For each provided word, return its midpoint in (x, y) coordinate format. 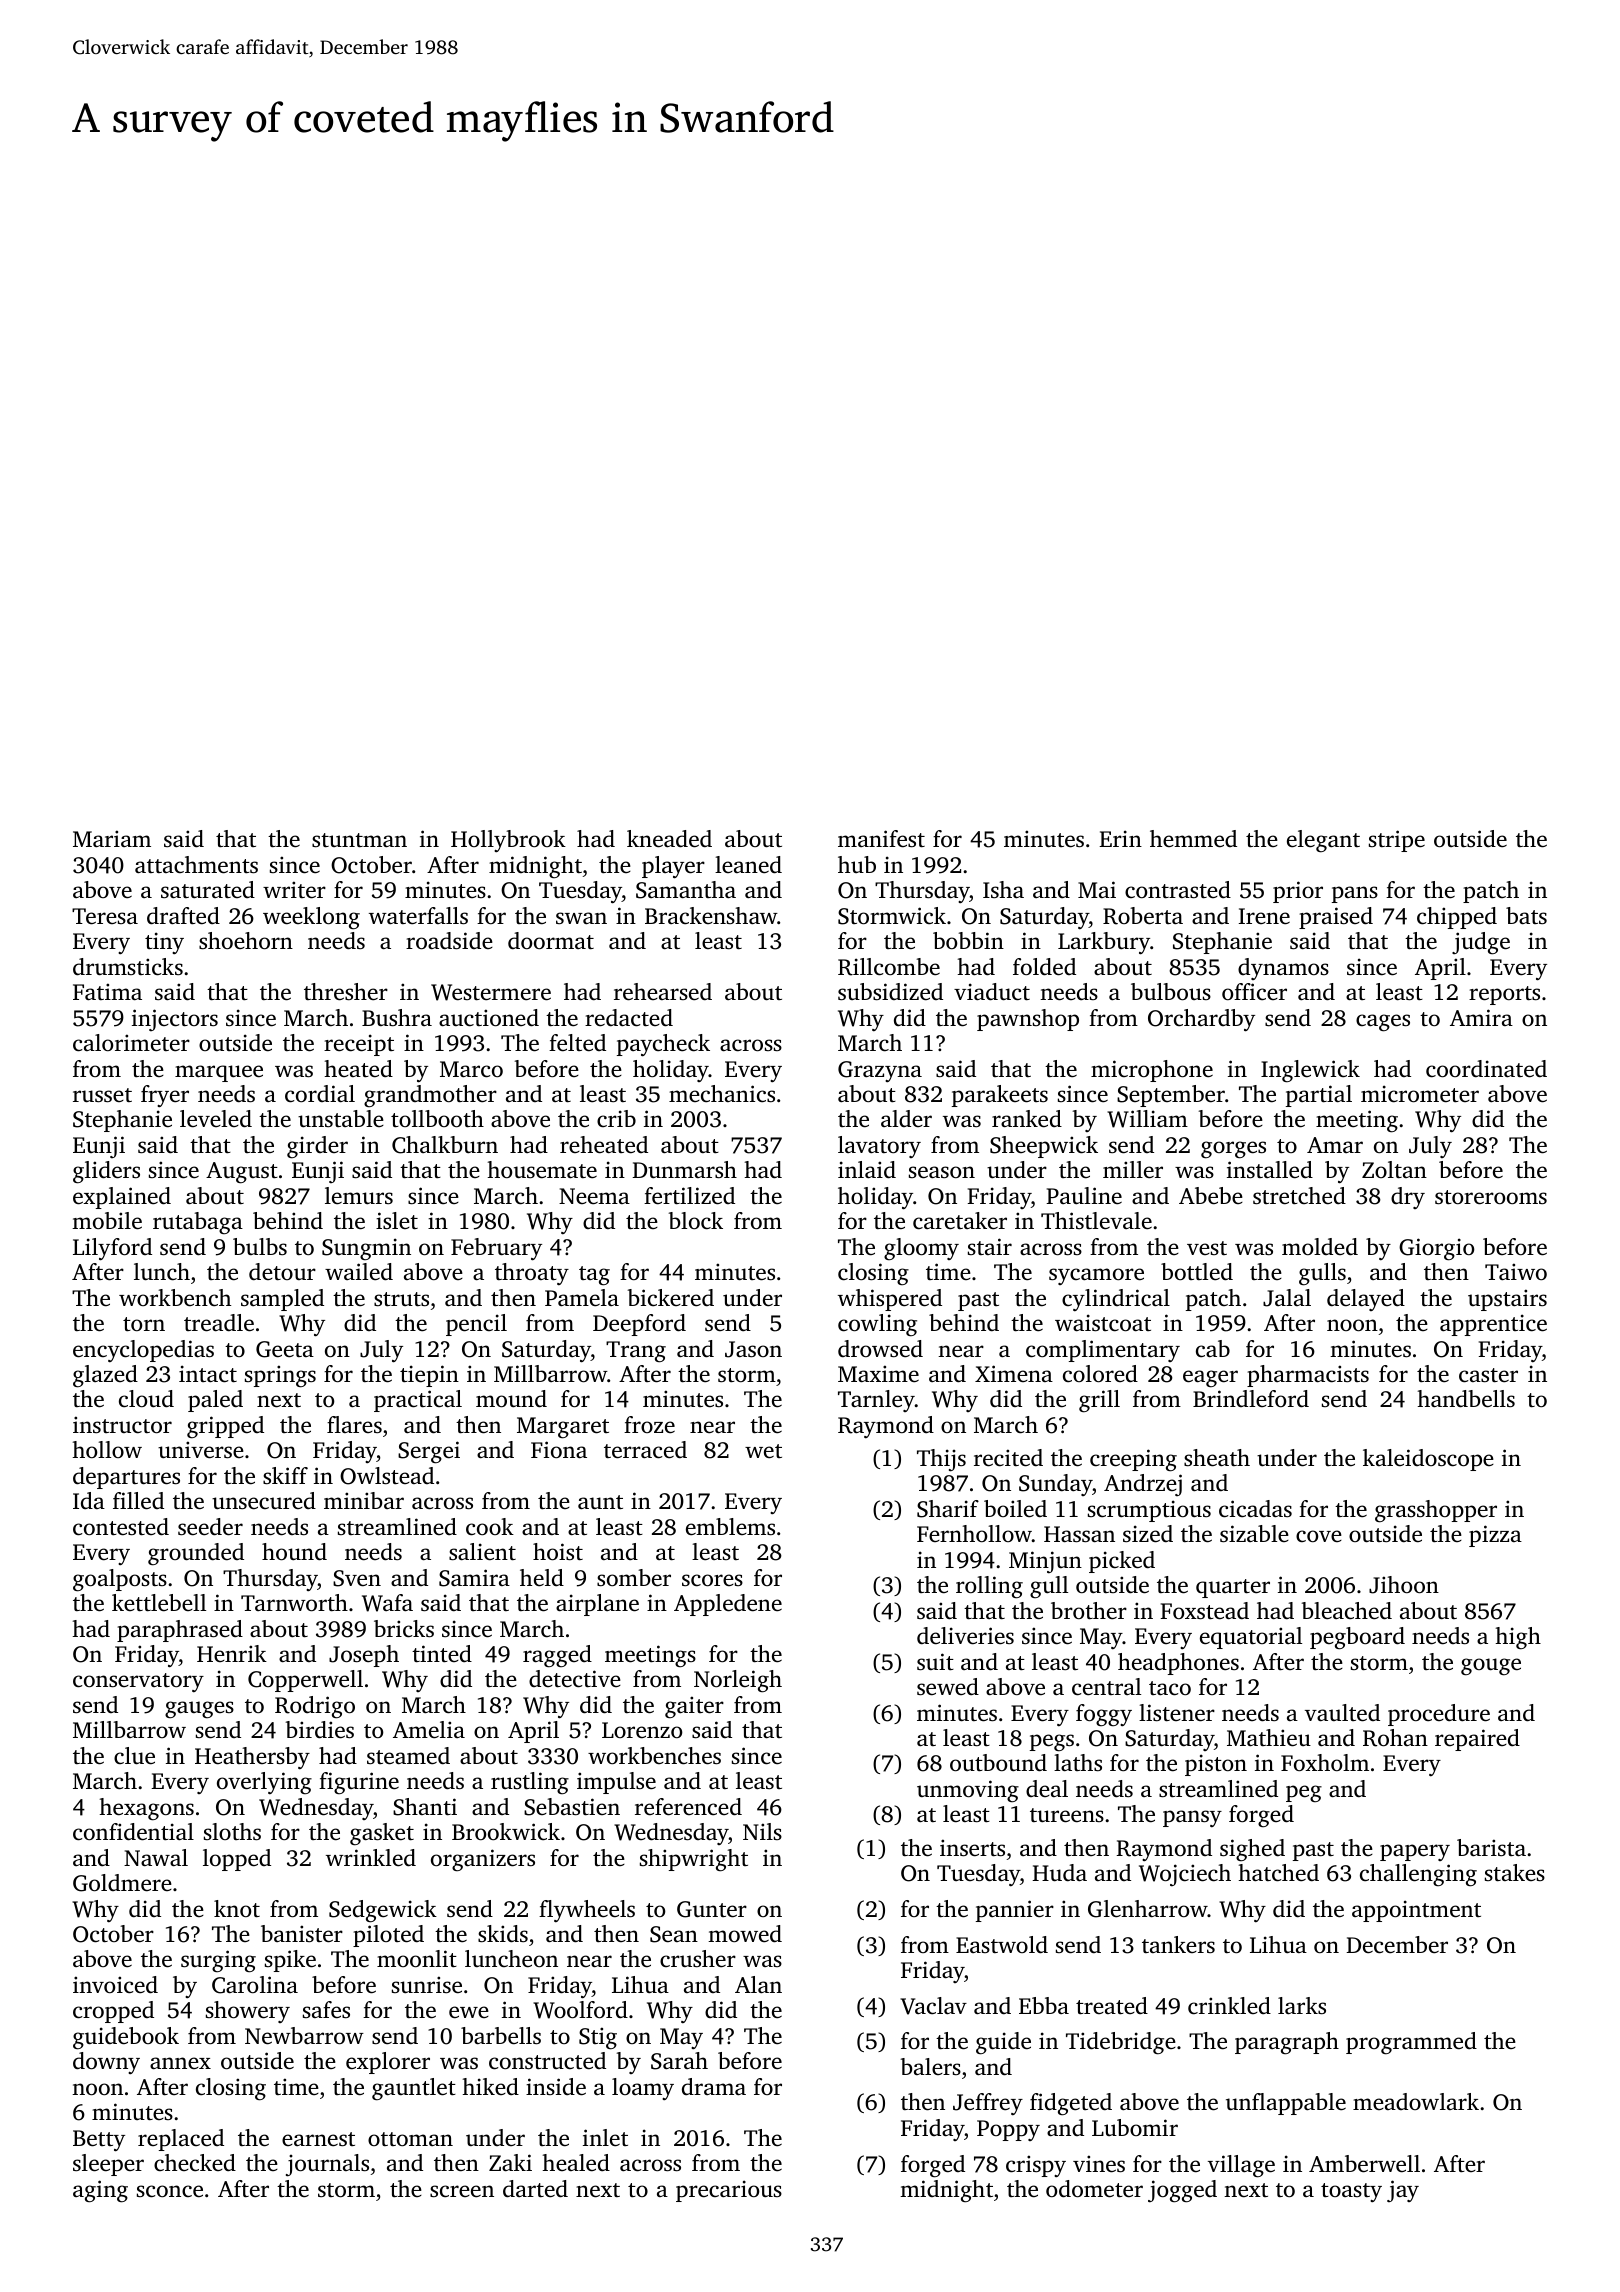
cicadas (1255, 1509)
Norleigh (738, 1681)
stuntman (359, 840)
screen (462, 2191)
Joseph (364, 1656)
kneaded (669, 839)
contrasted (1178, 889)
